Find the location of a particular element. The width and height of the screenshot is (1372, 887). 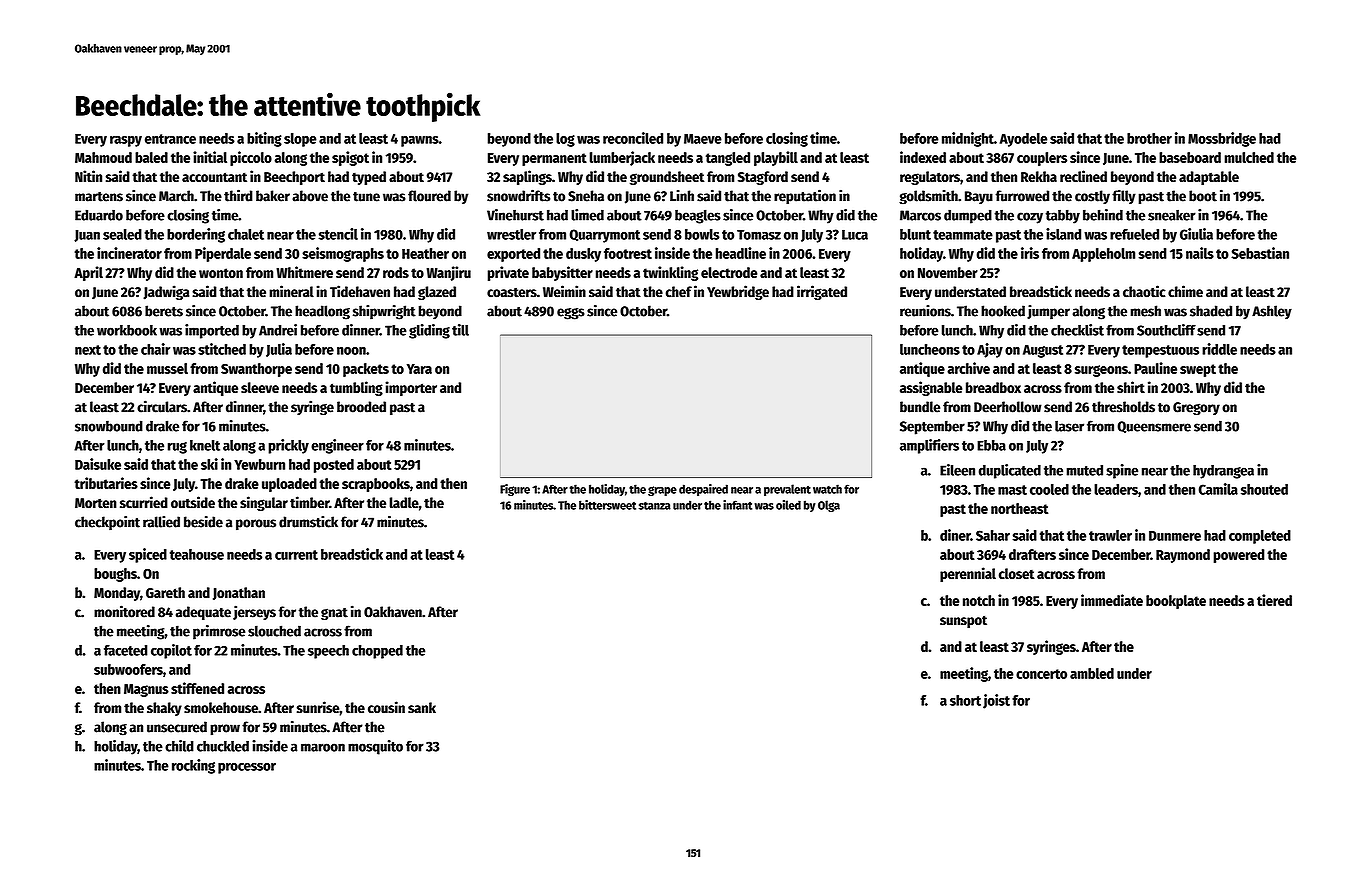

raspy is located at coordinates (126, 141).
